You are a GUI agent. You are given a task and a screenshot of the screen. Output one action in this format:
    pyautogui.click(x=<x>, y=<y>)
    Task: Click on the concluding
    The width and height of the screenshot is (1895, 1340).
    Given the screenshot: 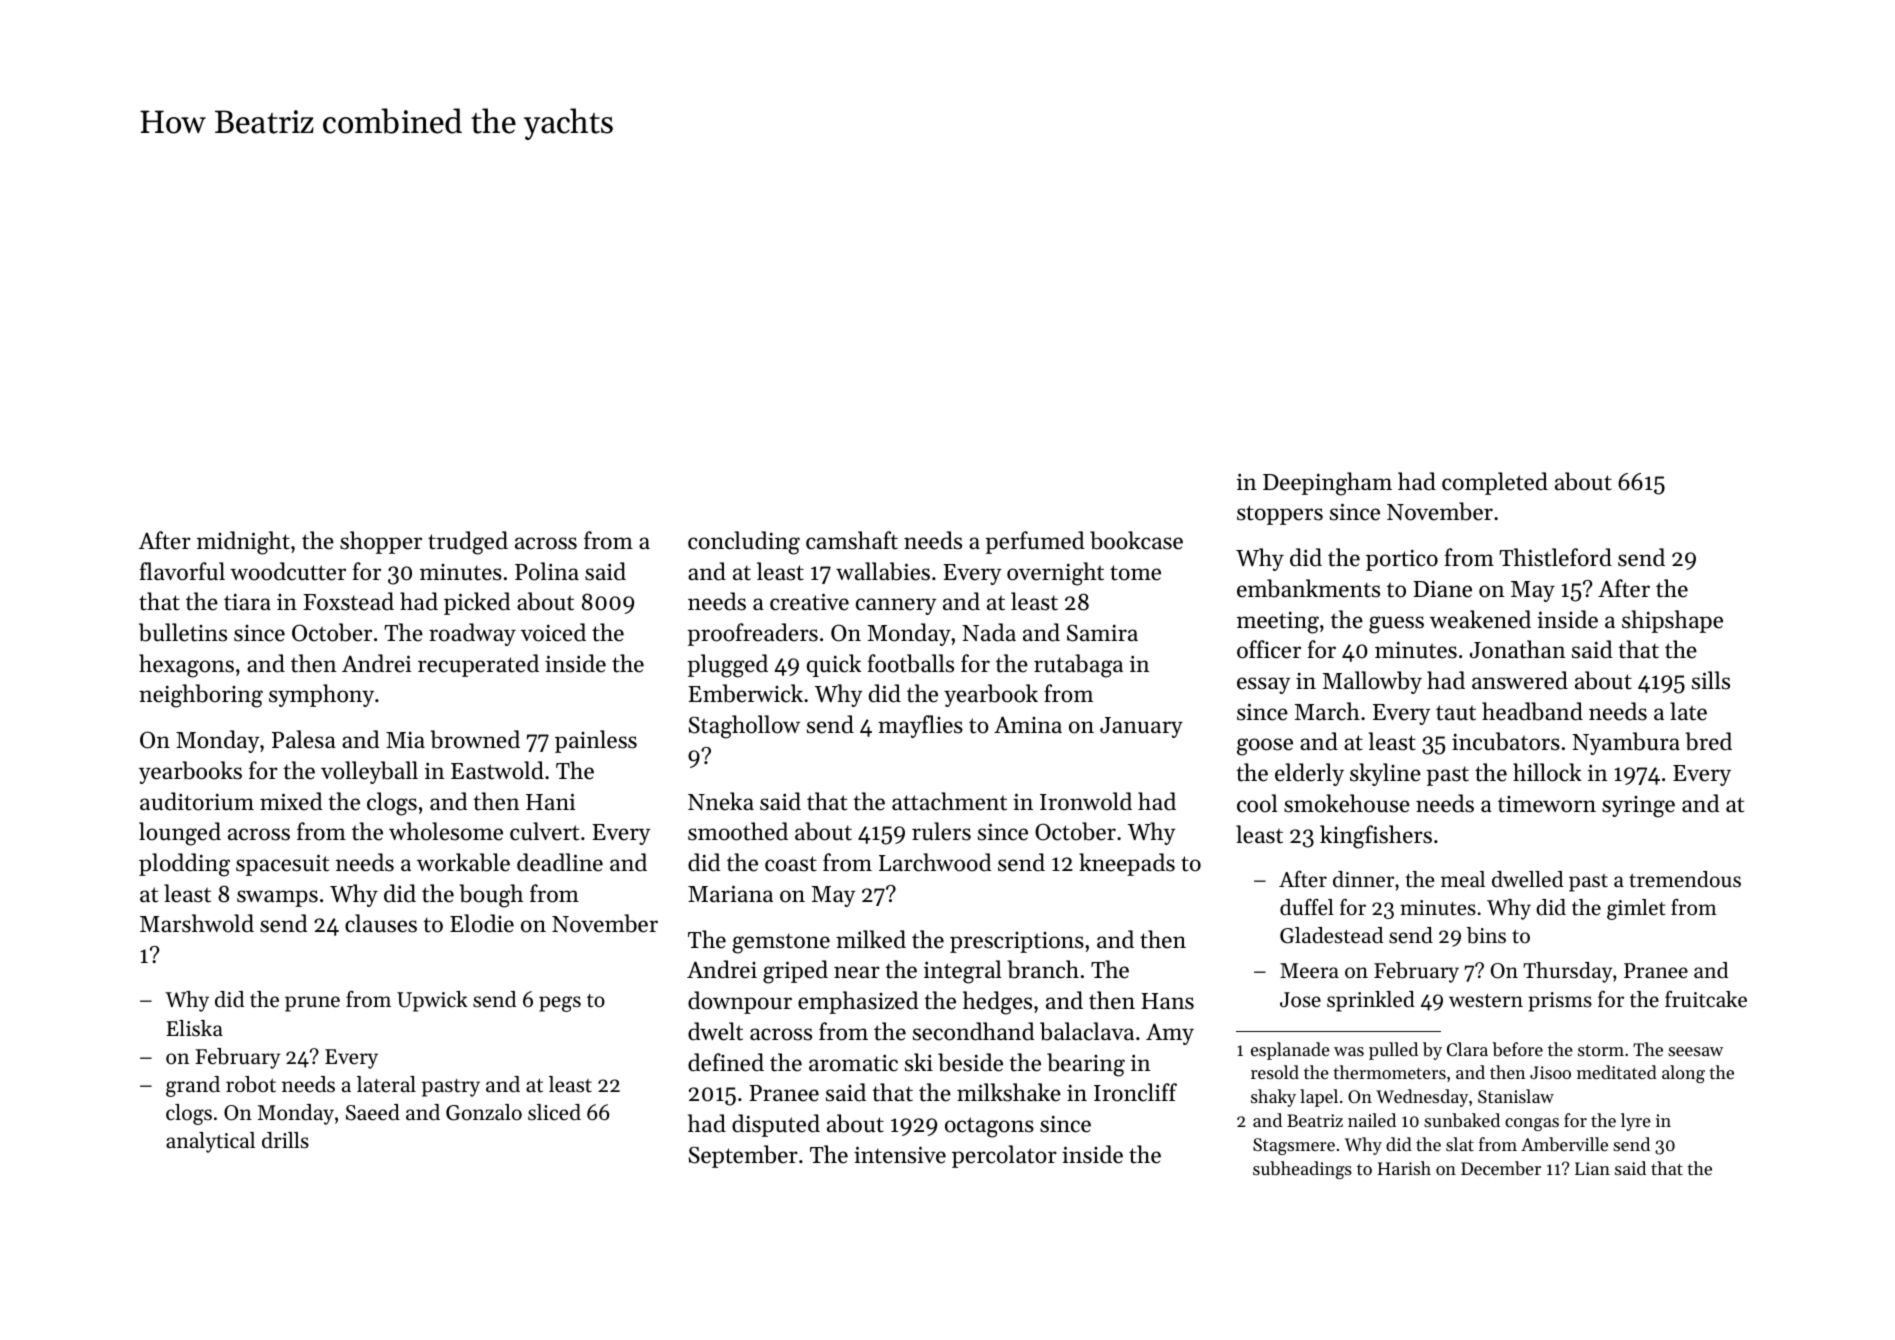 What is the action you would take?
    pyautogui.click(x=744, y=543)
